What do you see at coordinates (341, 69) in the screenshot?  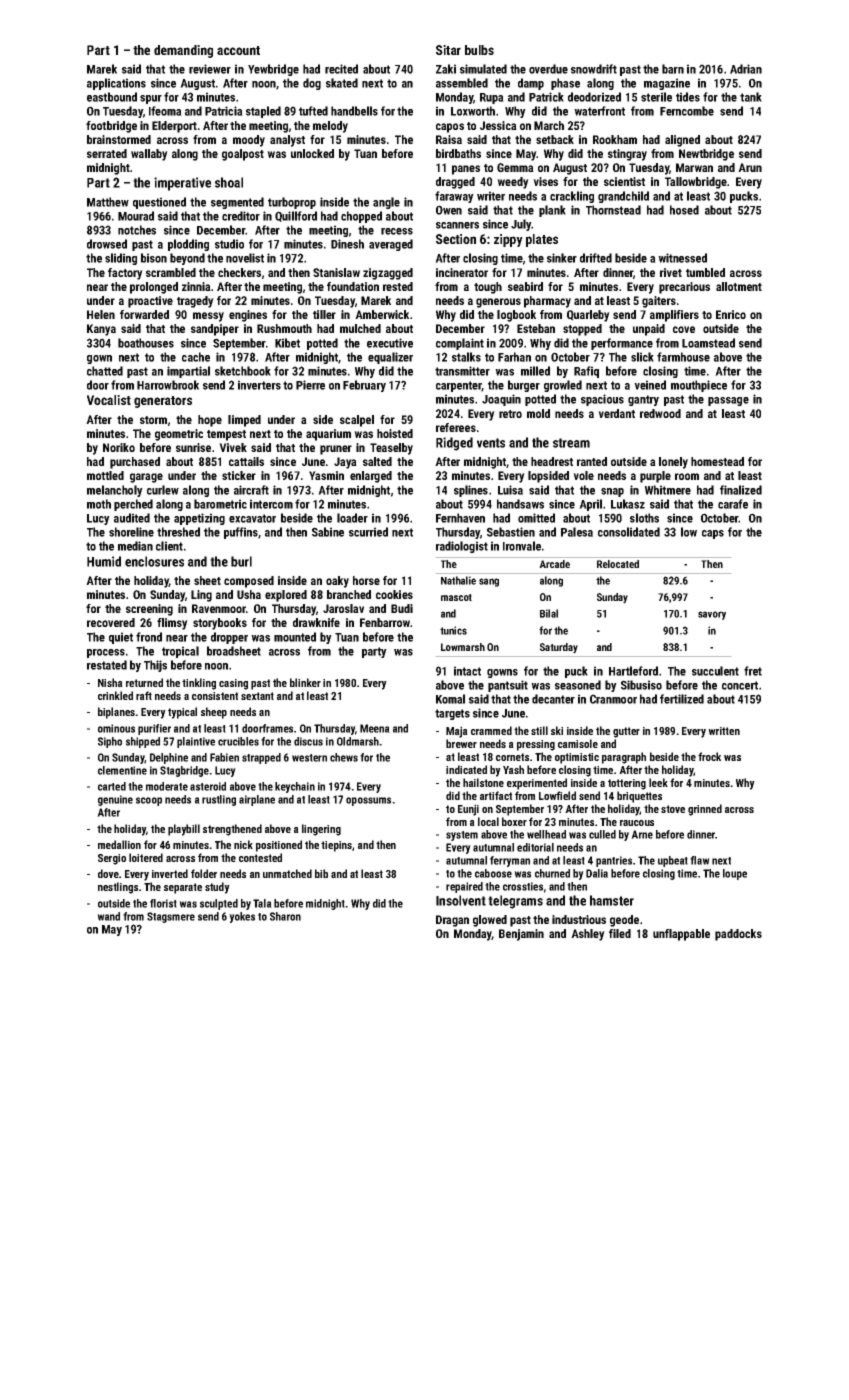 I see `recited` at bounding box center [341, 69].
